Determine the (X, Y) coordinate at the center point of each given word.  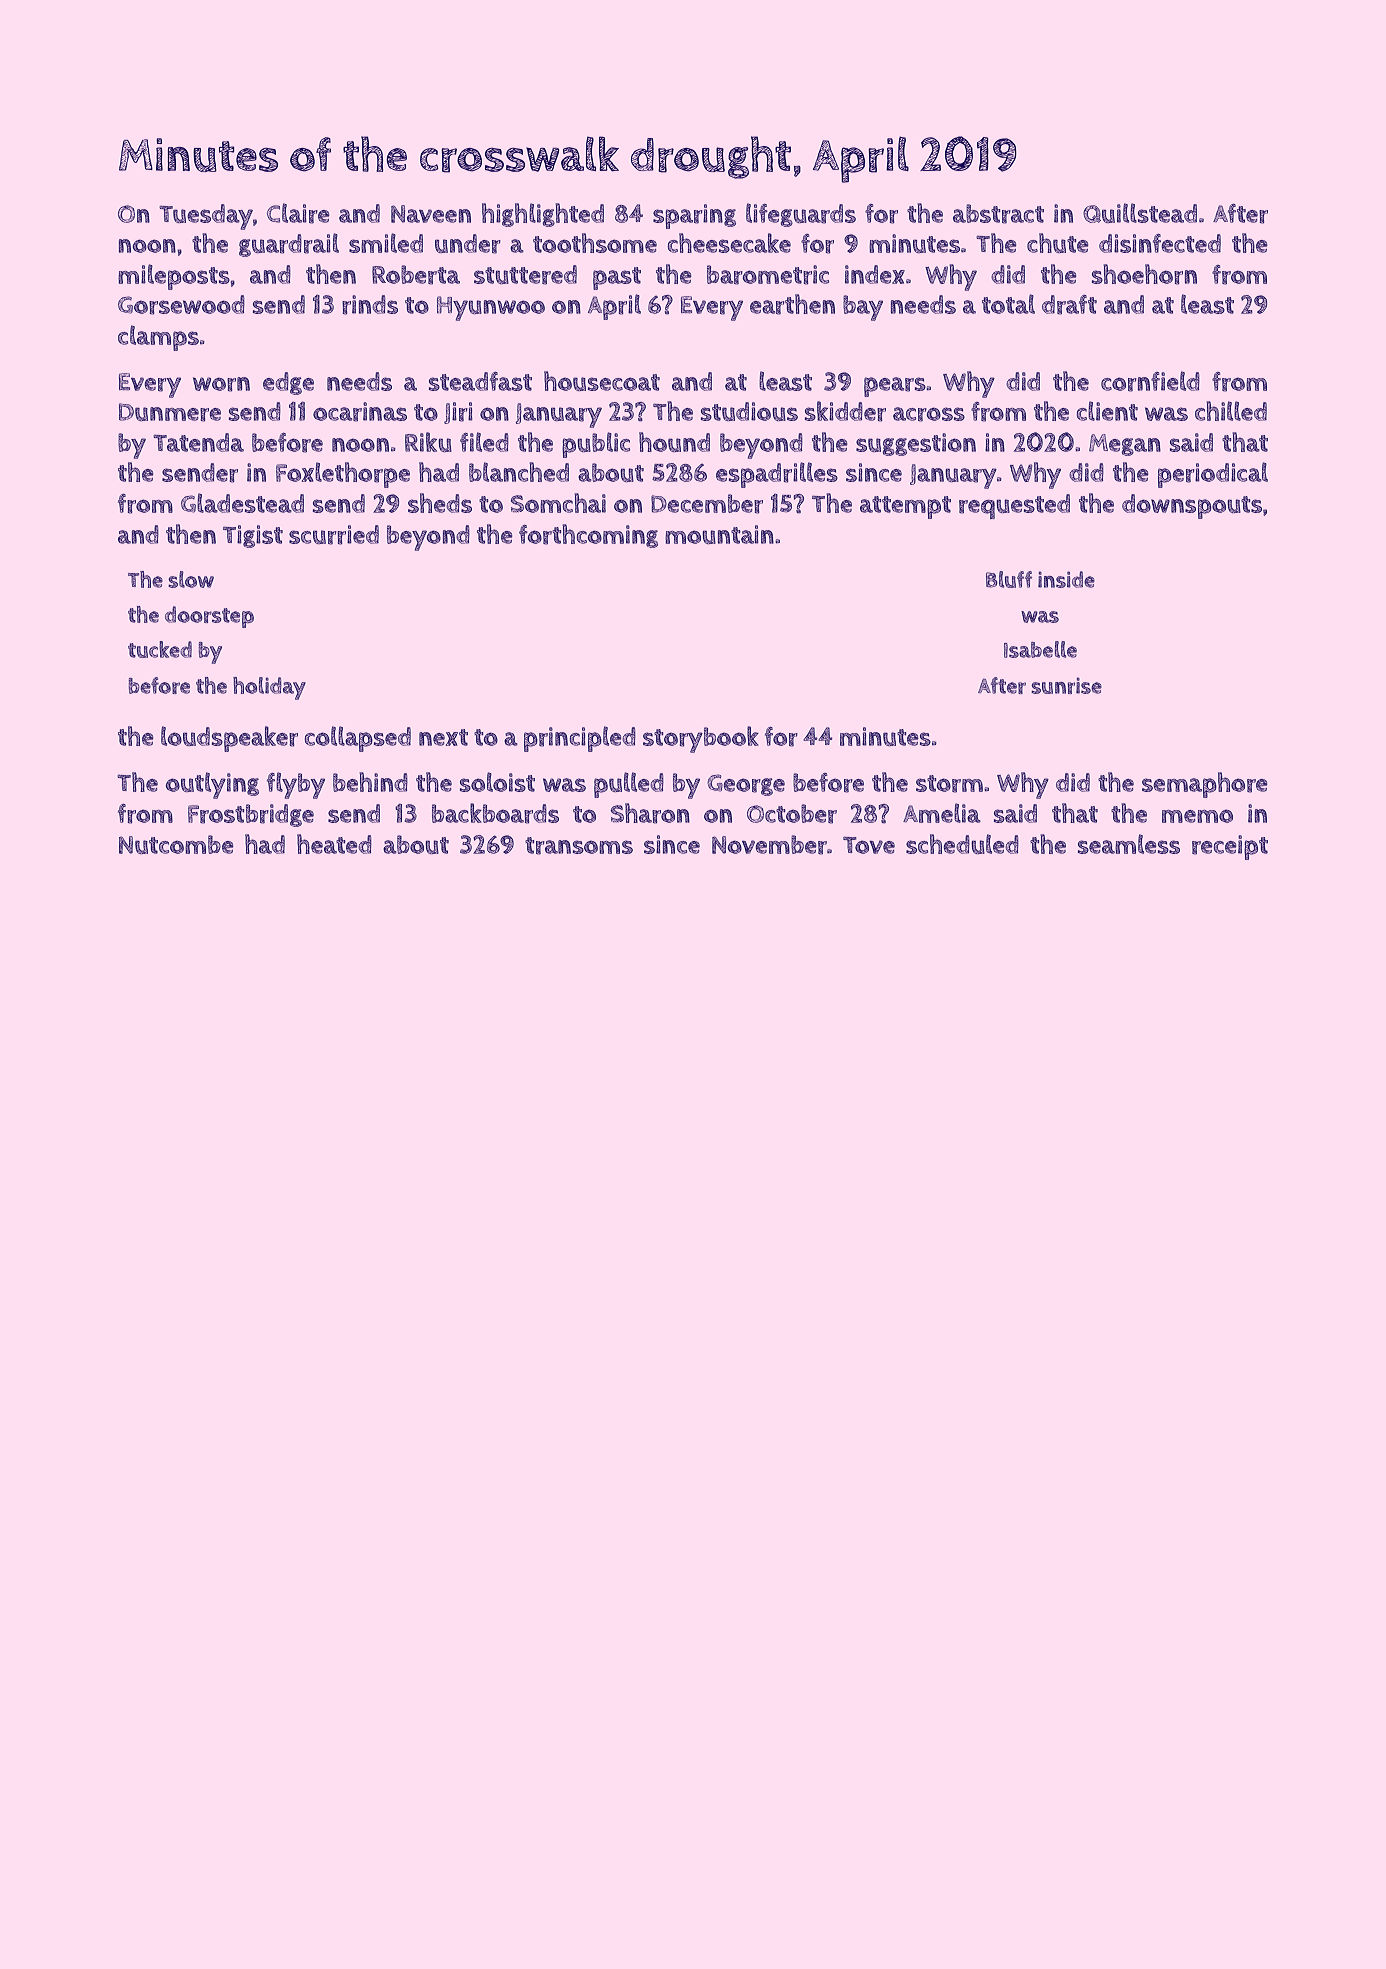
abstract (998, 214)
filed (484, 442)
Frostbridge (251, 815)
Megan (1125, 445)
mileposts (174, 277)
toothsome (595, 243)
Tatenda (198, 442)
